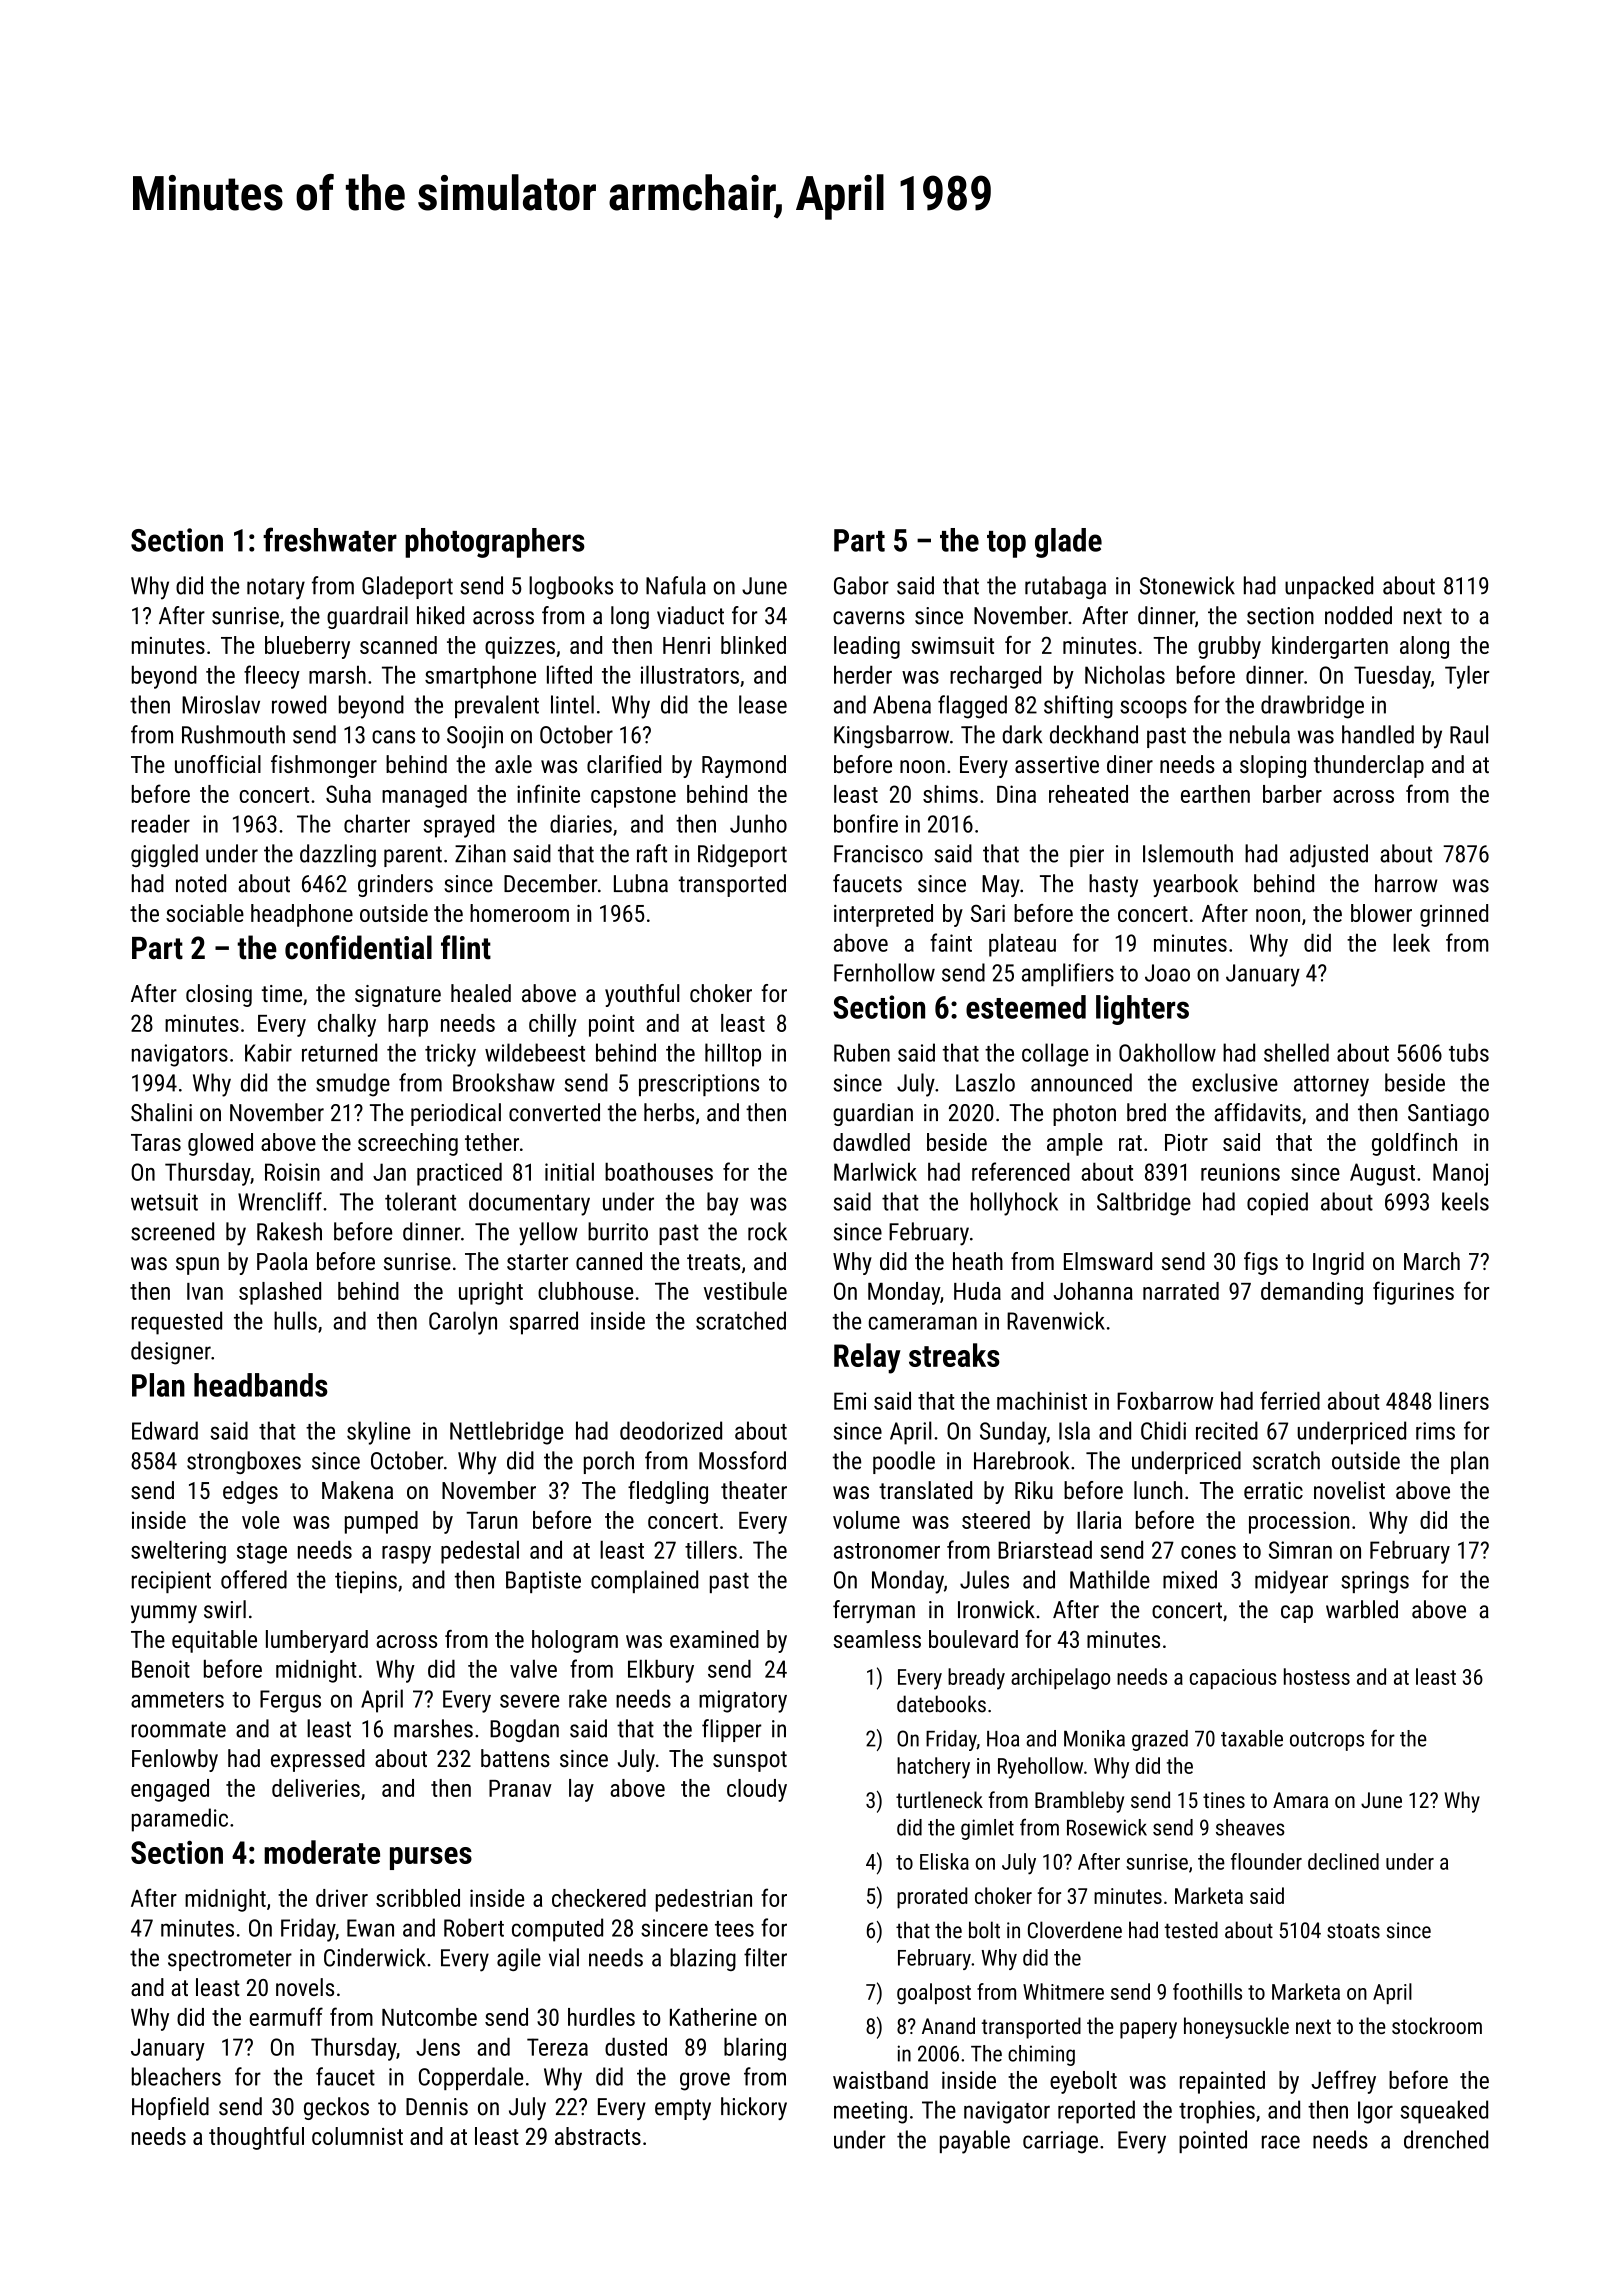 Image resolution: width=1620 pixels, height=2292 pixels. I want to click on Paola, so click(282, 1261).
